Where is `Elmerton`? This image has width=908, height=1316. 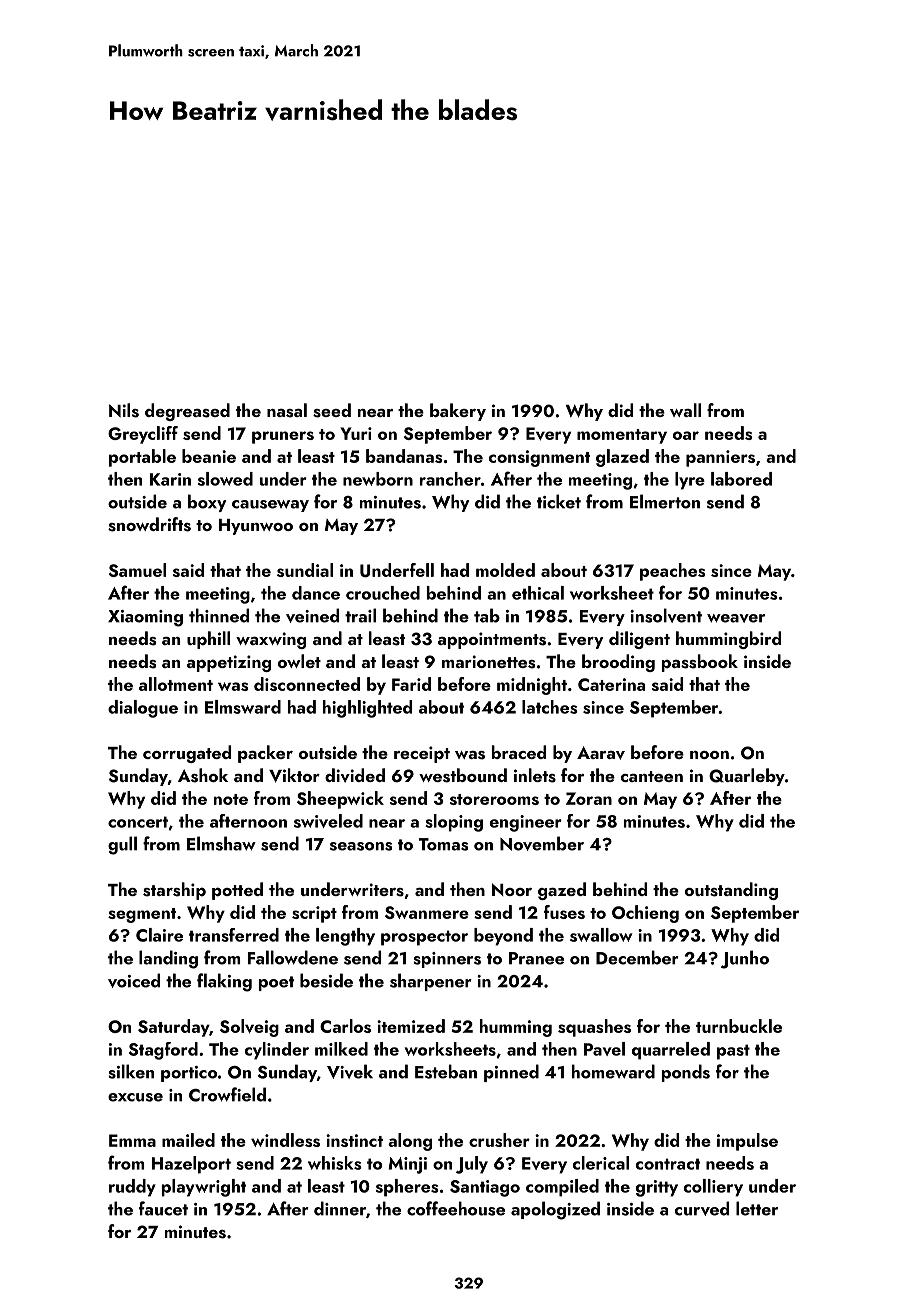 Elmerton is located at coordinates (665, 501).
